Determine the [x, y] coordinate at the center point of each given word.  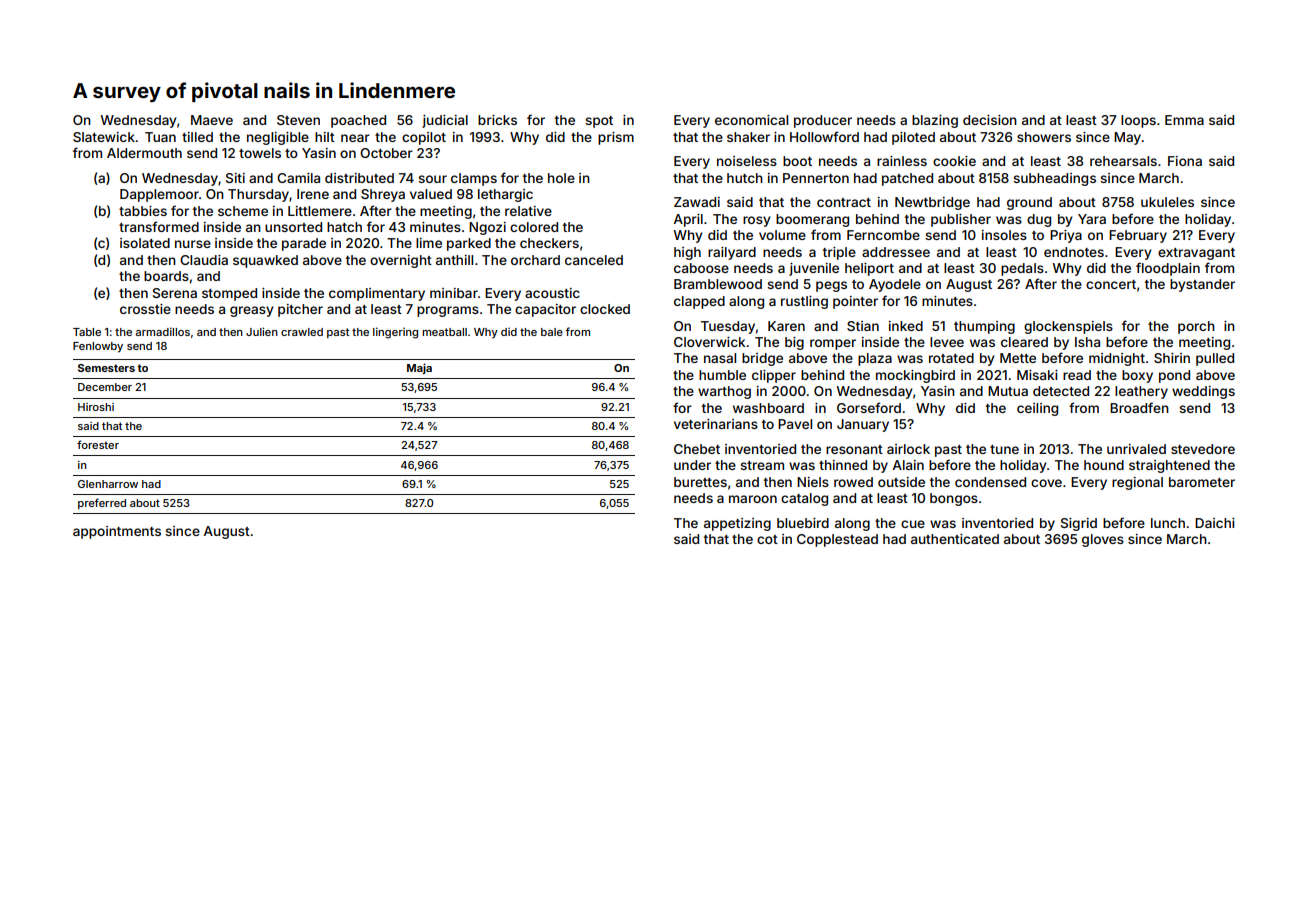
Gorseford [869, 407]
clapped [699, 302]
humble [722, 375]
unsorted [293, 227]
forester [98, 444]
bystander [1202, 285]
